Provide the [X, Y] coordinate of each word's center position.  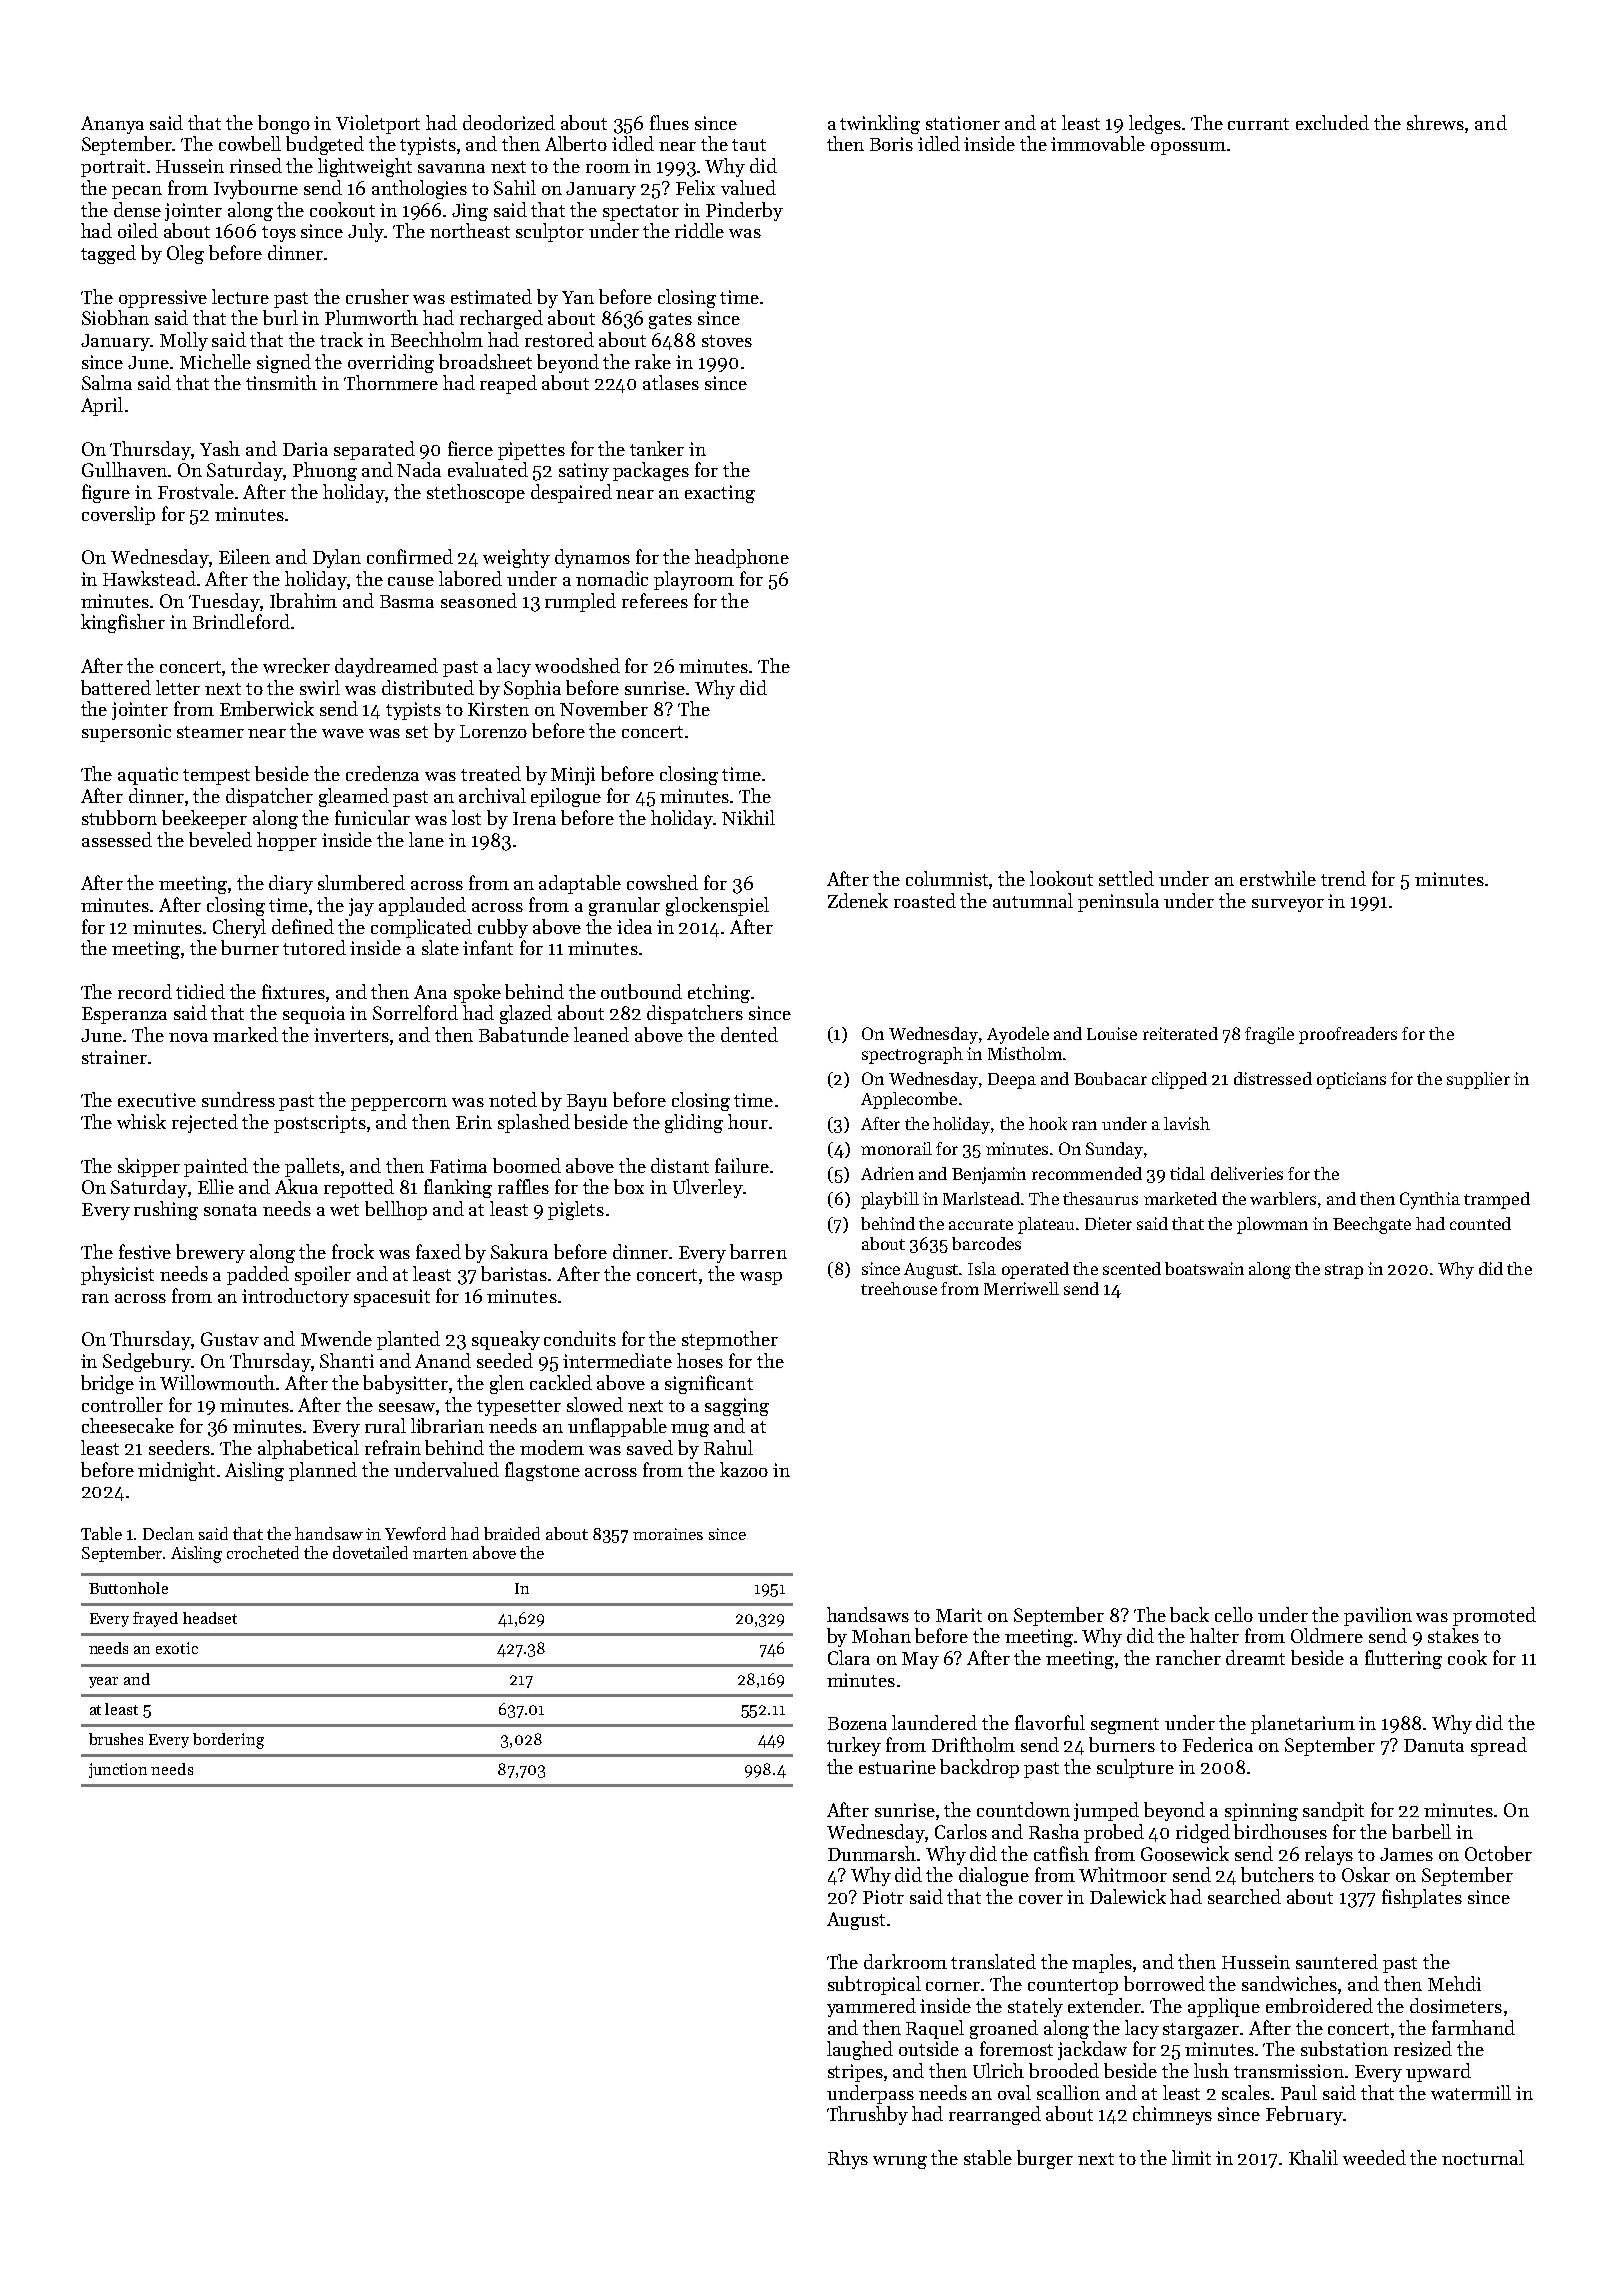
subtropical [874, 1985]
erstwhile [1278, 878]
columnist [948, 880]
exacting [720, 494]
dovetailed [370, 1552]
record [145, 991]
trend [1343, 878]
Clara [849, 1657]
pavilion [1378, 1616]
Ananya [112, 125]
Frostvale [196, 491]
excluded [1332, 122]
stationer [963, 123]
